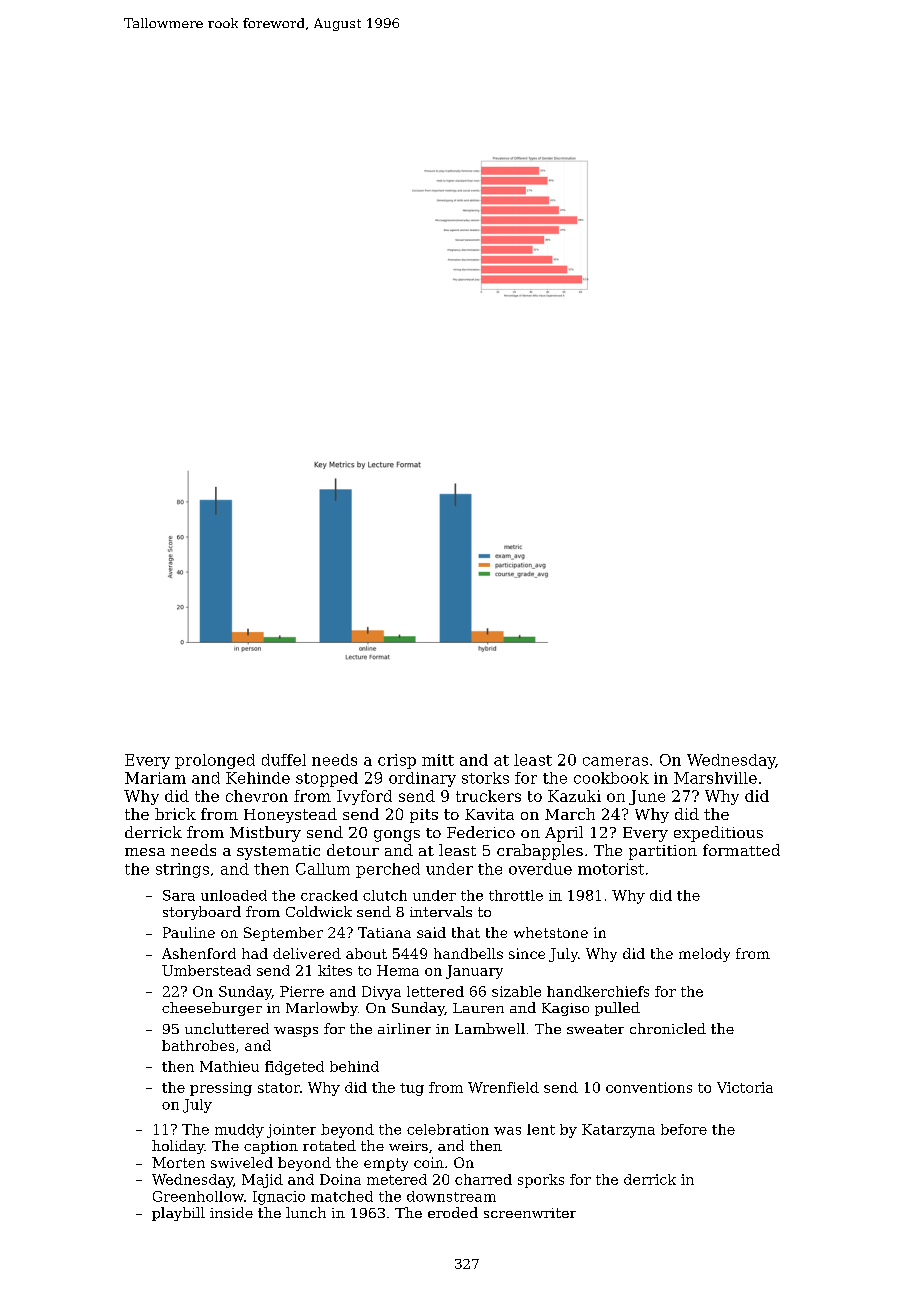 The height and width of the screenshot is (1316, 908). Describe the element at coordinates (598, 991) in the screenshot. I see `handkerchiefs` at that location.
